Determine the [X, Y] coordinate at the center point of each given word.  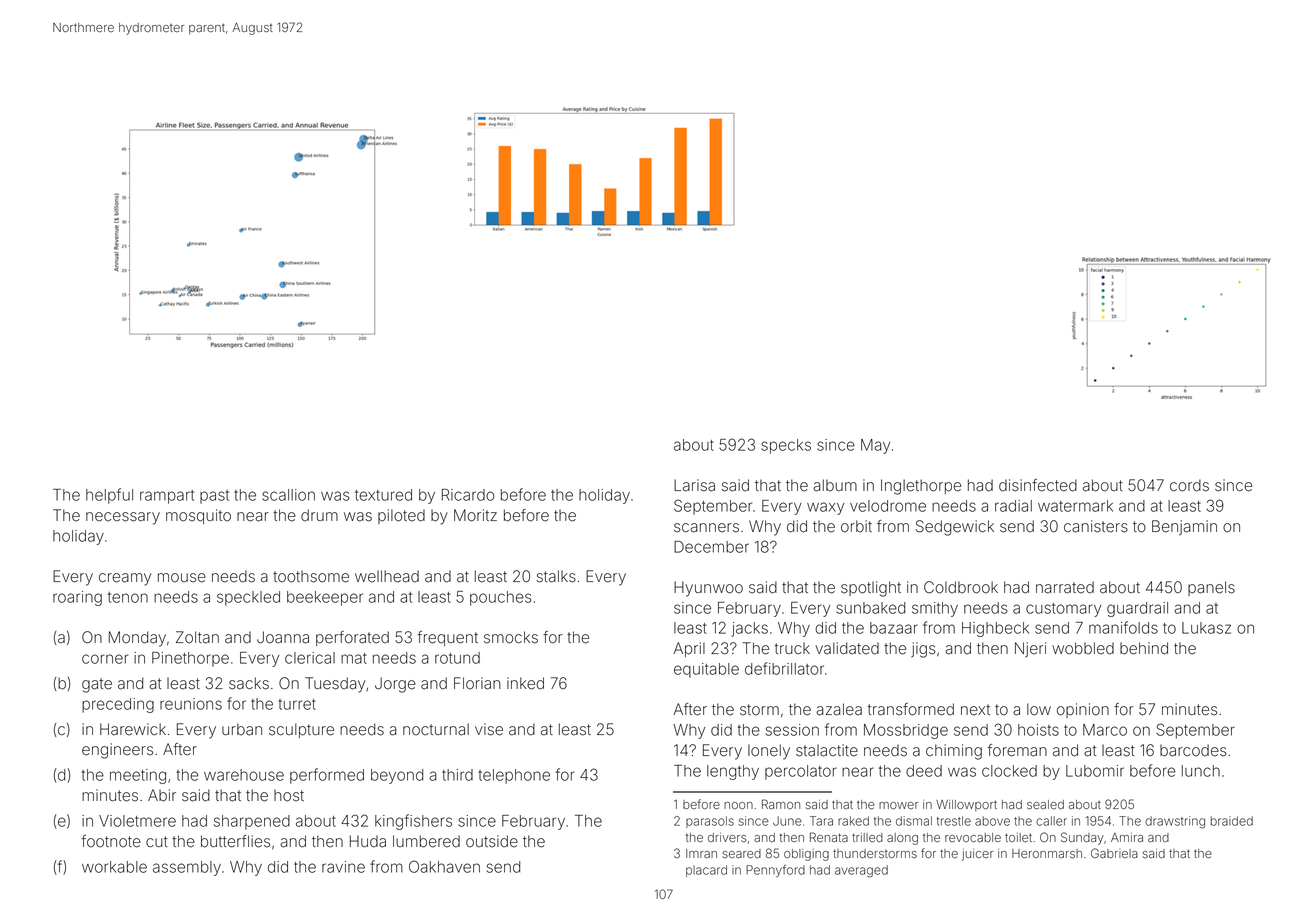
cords [1189, 485]
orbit [856, 526]
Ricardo [468, 495]
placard [706, 871]
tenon [128, 597]
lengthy [733, 772]
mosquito [198, 516]
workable [114, 867]
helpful [109, 496]
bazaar [894, 628]
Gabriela [1114, 853]
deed [924, 771]
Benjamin [1184, 528]
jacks [749, 629]
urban [242, 729]
